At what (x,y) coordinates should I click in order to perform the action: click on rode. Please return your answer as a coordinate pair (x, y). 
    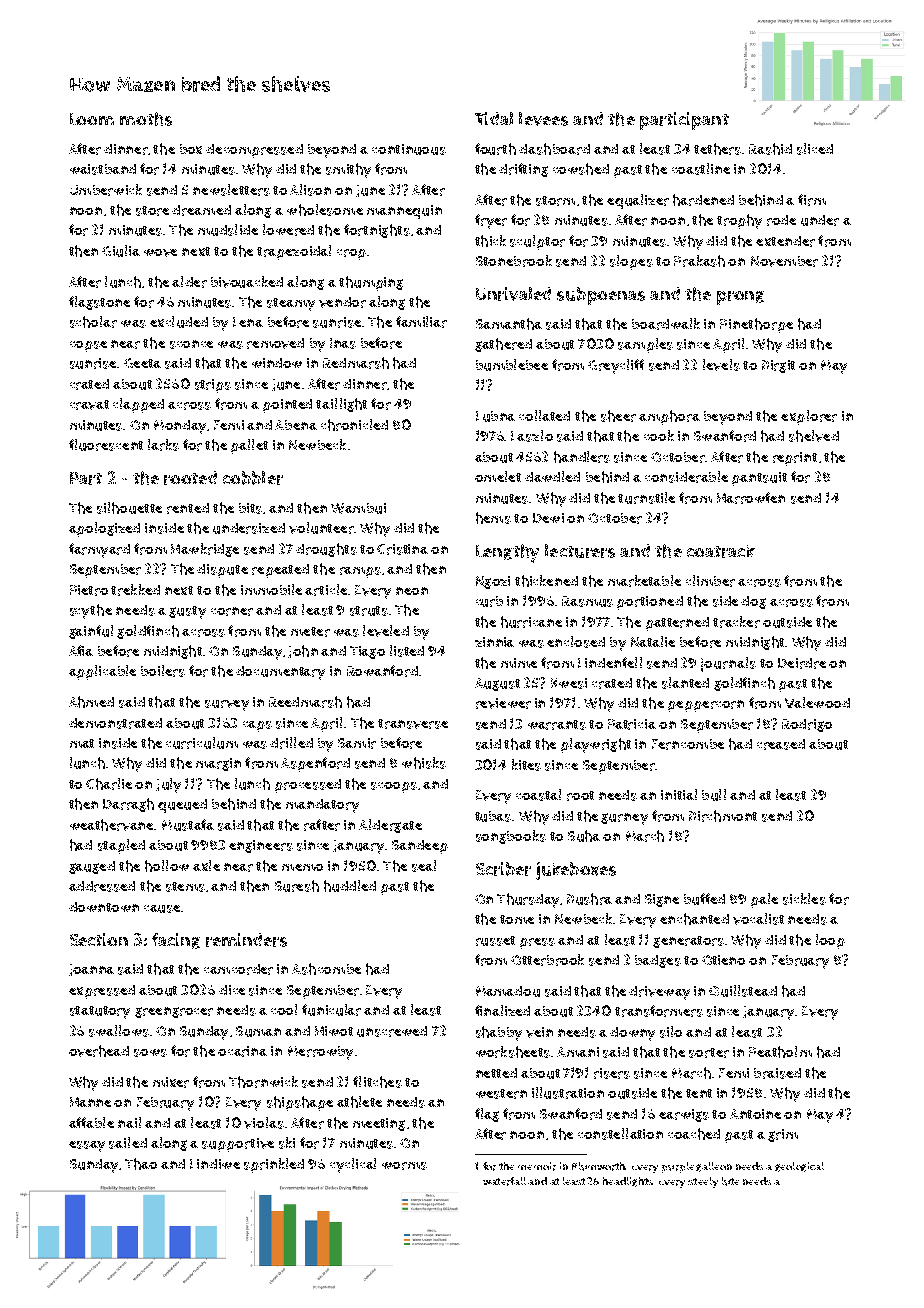
    Looking at the image, I should click on (781, 220).
